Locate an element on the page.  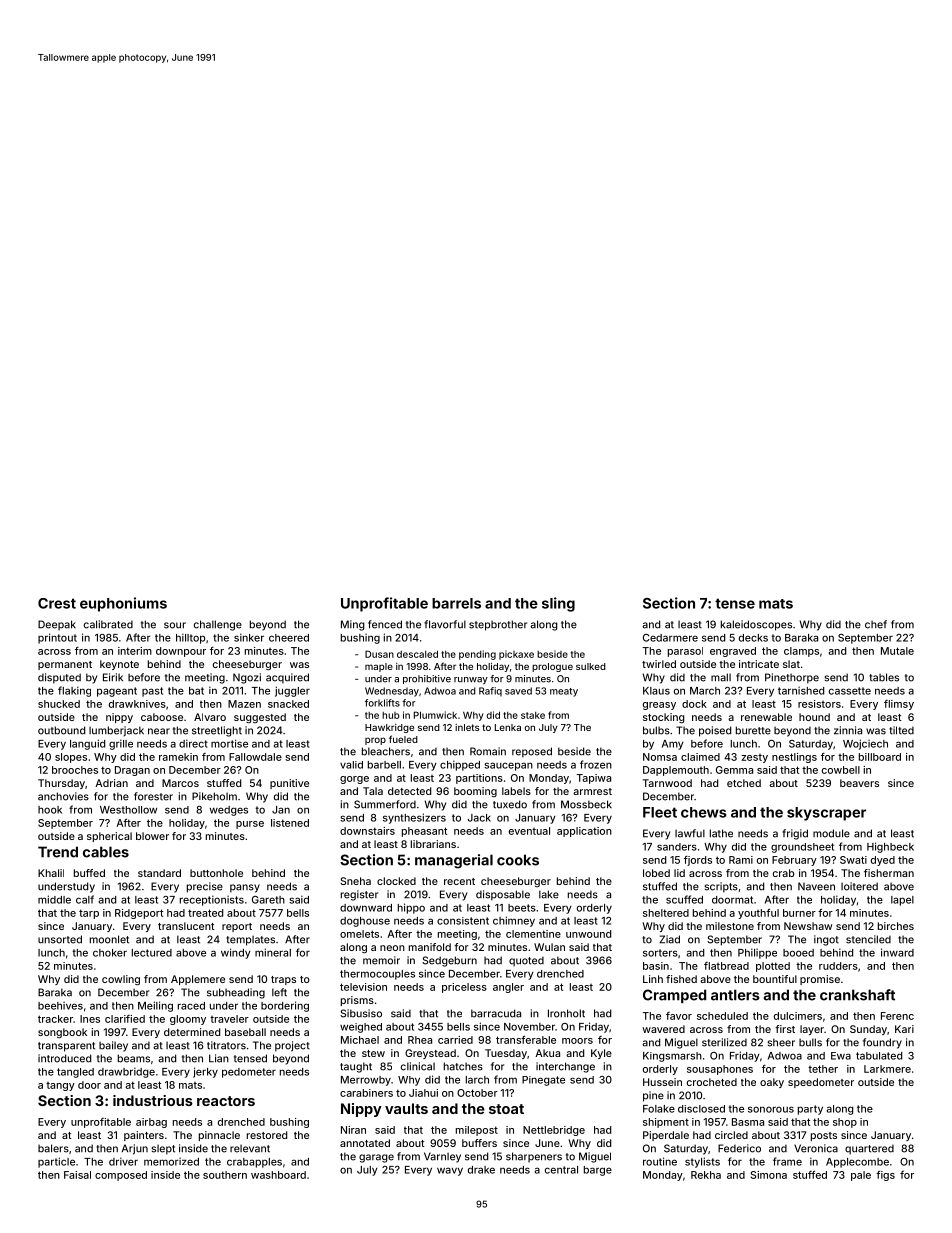
clarified is located at coordinates (125, 1019).
